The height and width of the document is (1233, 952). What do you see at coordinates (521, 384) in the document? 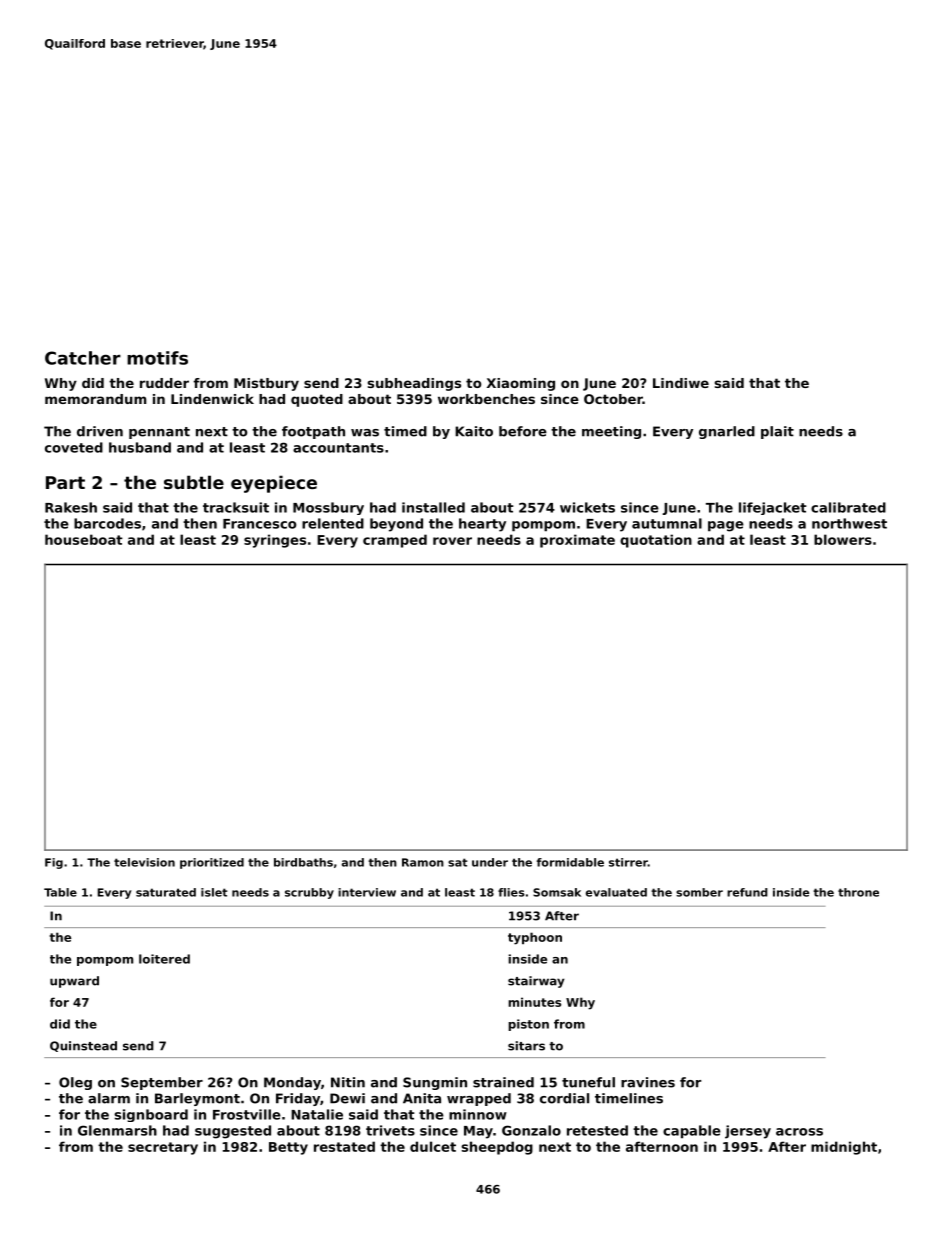
I see `Xiaoming` at bounding box center [521, 384].
